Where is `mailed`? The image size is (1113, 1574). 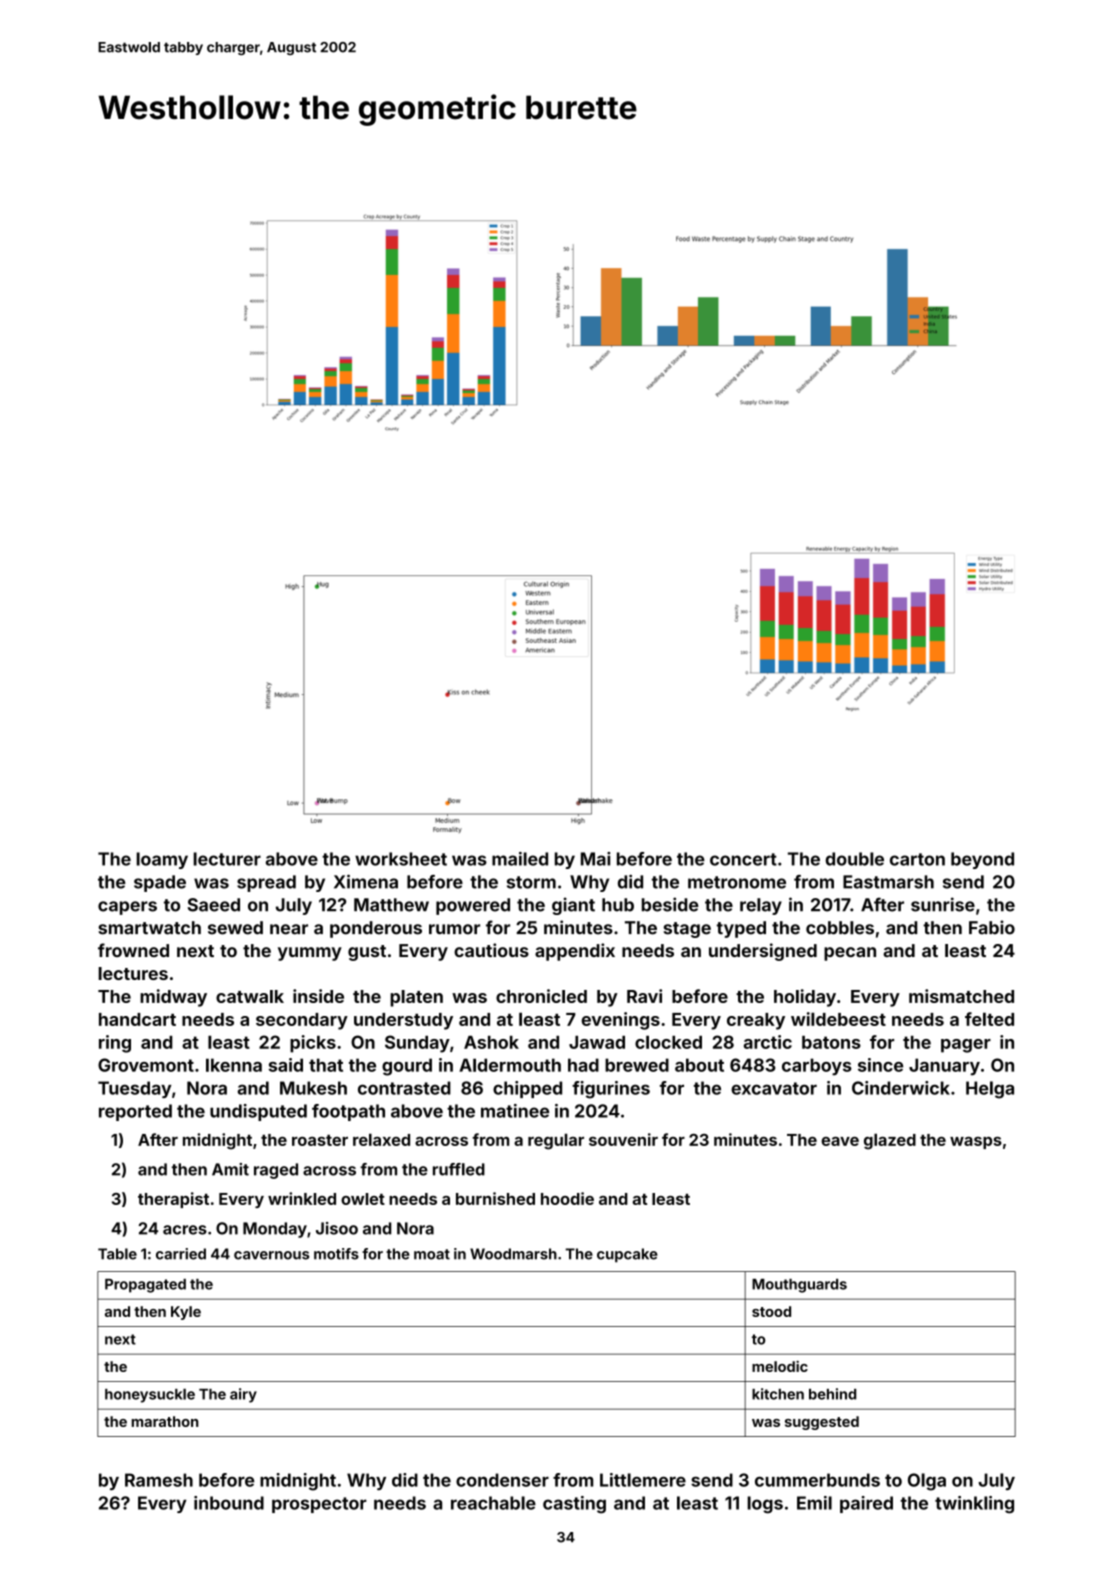
mailed is located at coordinates (520, 859).
